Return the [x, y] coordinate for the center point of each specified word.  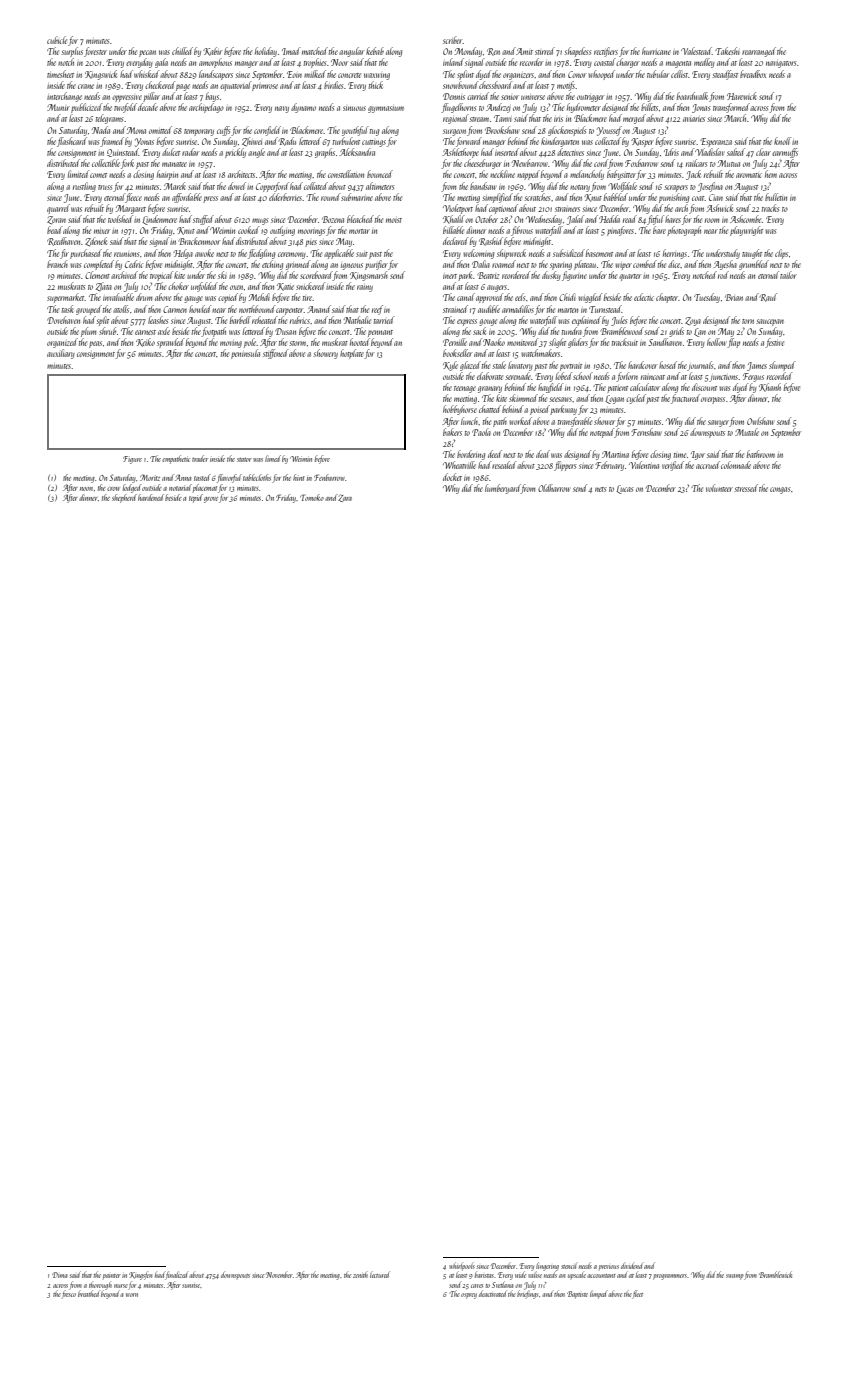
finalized [177, 1275]
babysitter [621, 175]
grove [211, 500]
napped [528, 175]
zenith [360, 1275]
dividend [632, 1265]
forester [95, 52]
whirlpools [462, 1266]
